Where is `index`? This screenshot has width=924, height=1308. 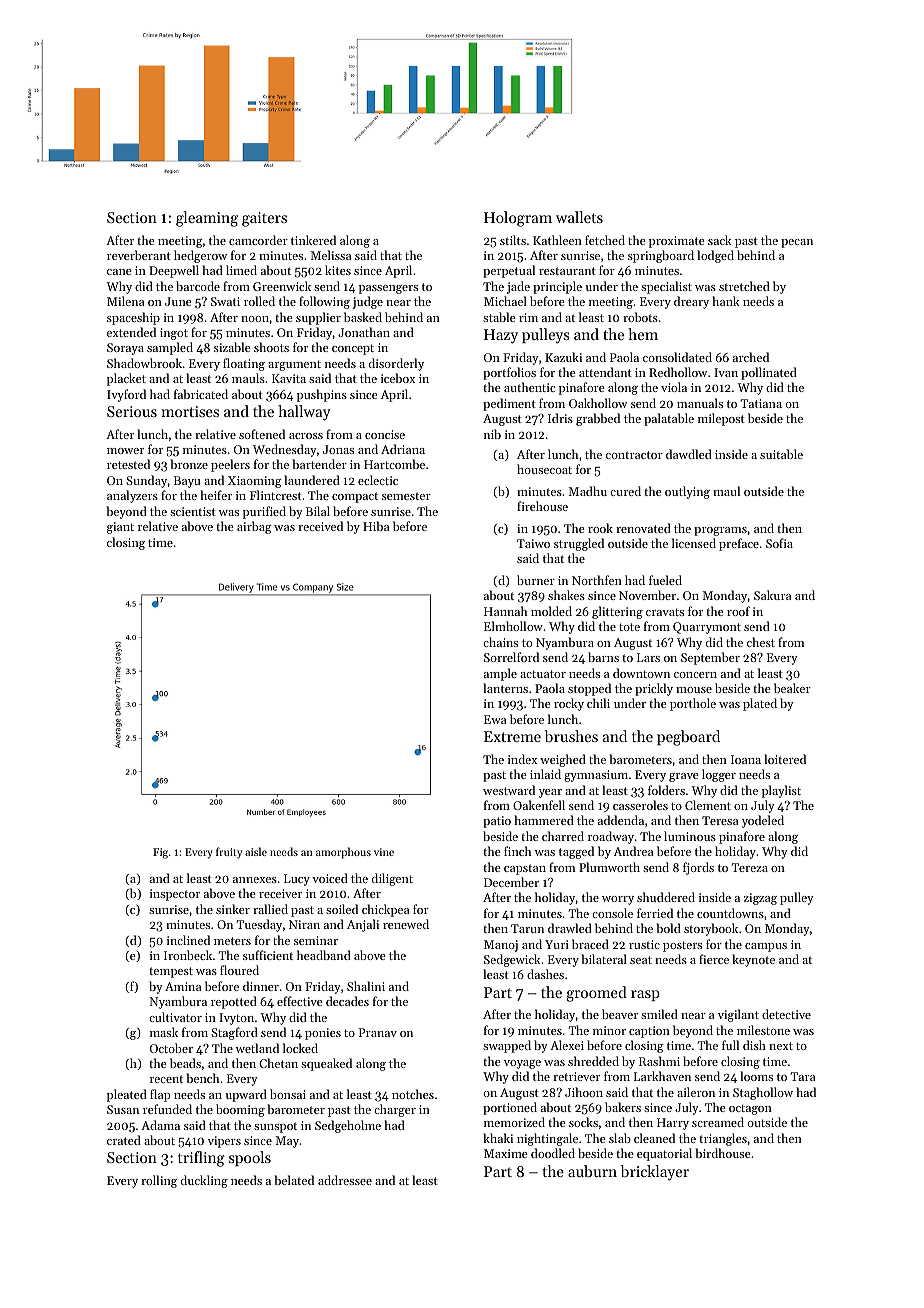
index is located at coordinates (522, 759).
